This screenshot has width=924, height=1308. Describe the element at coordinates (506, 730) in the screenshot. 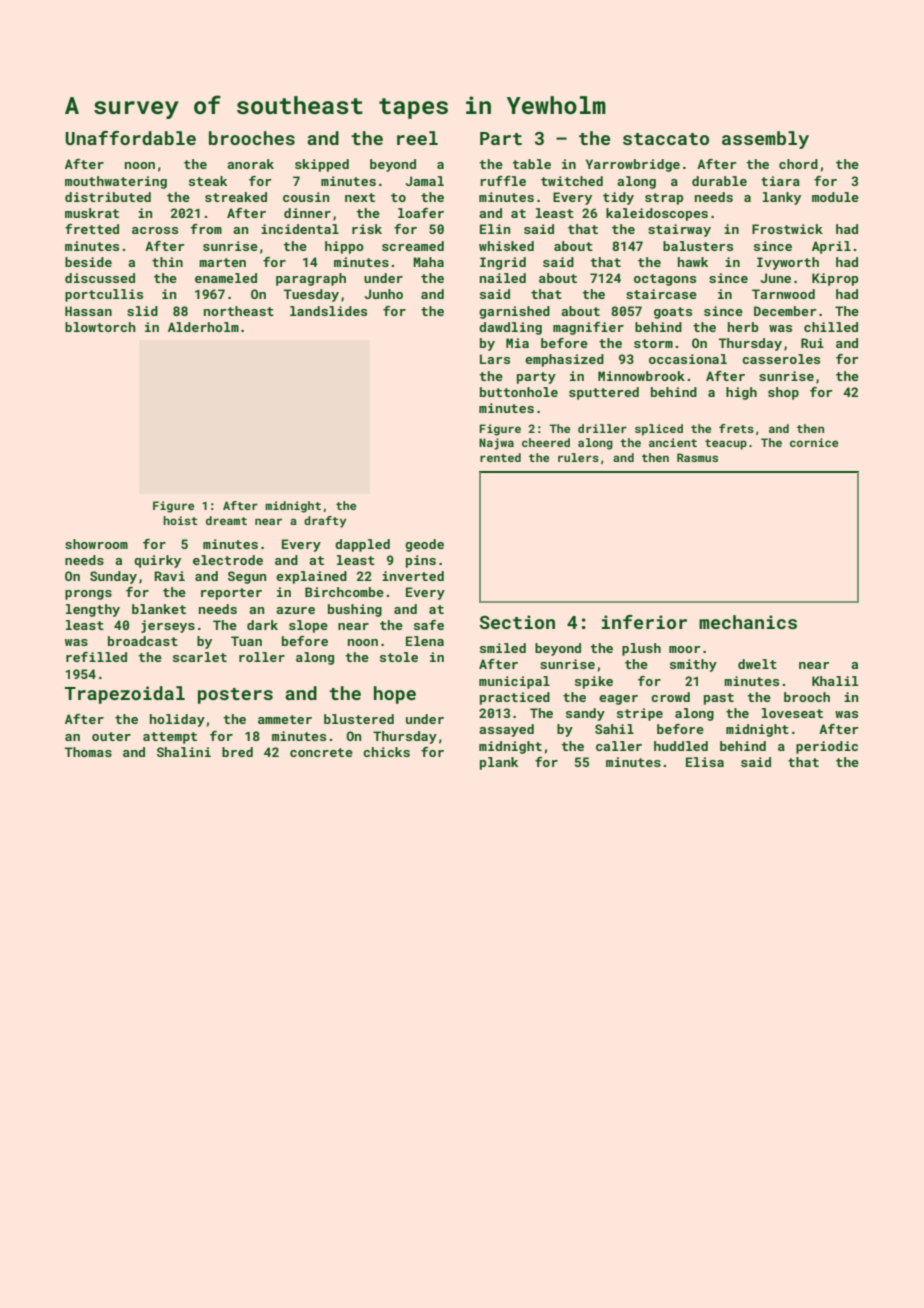

I see `assayed` at that location.
